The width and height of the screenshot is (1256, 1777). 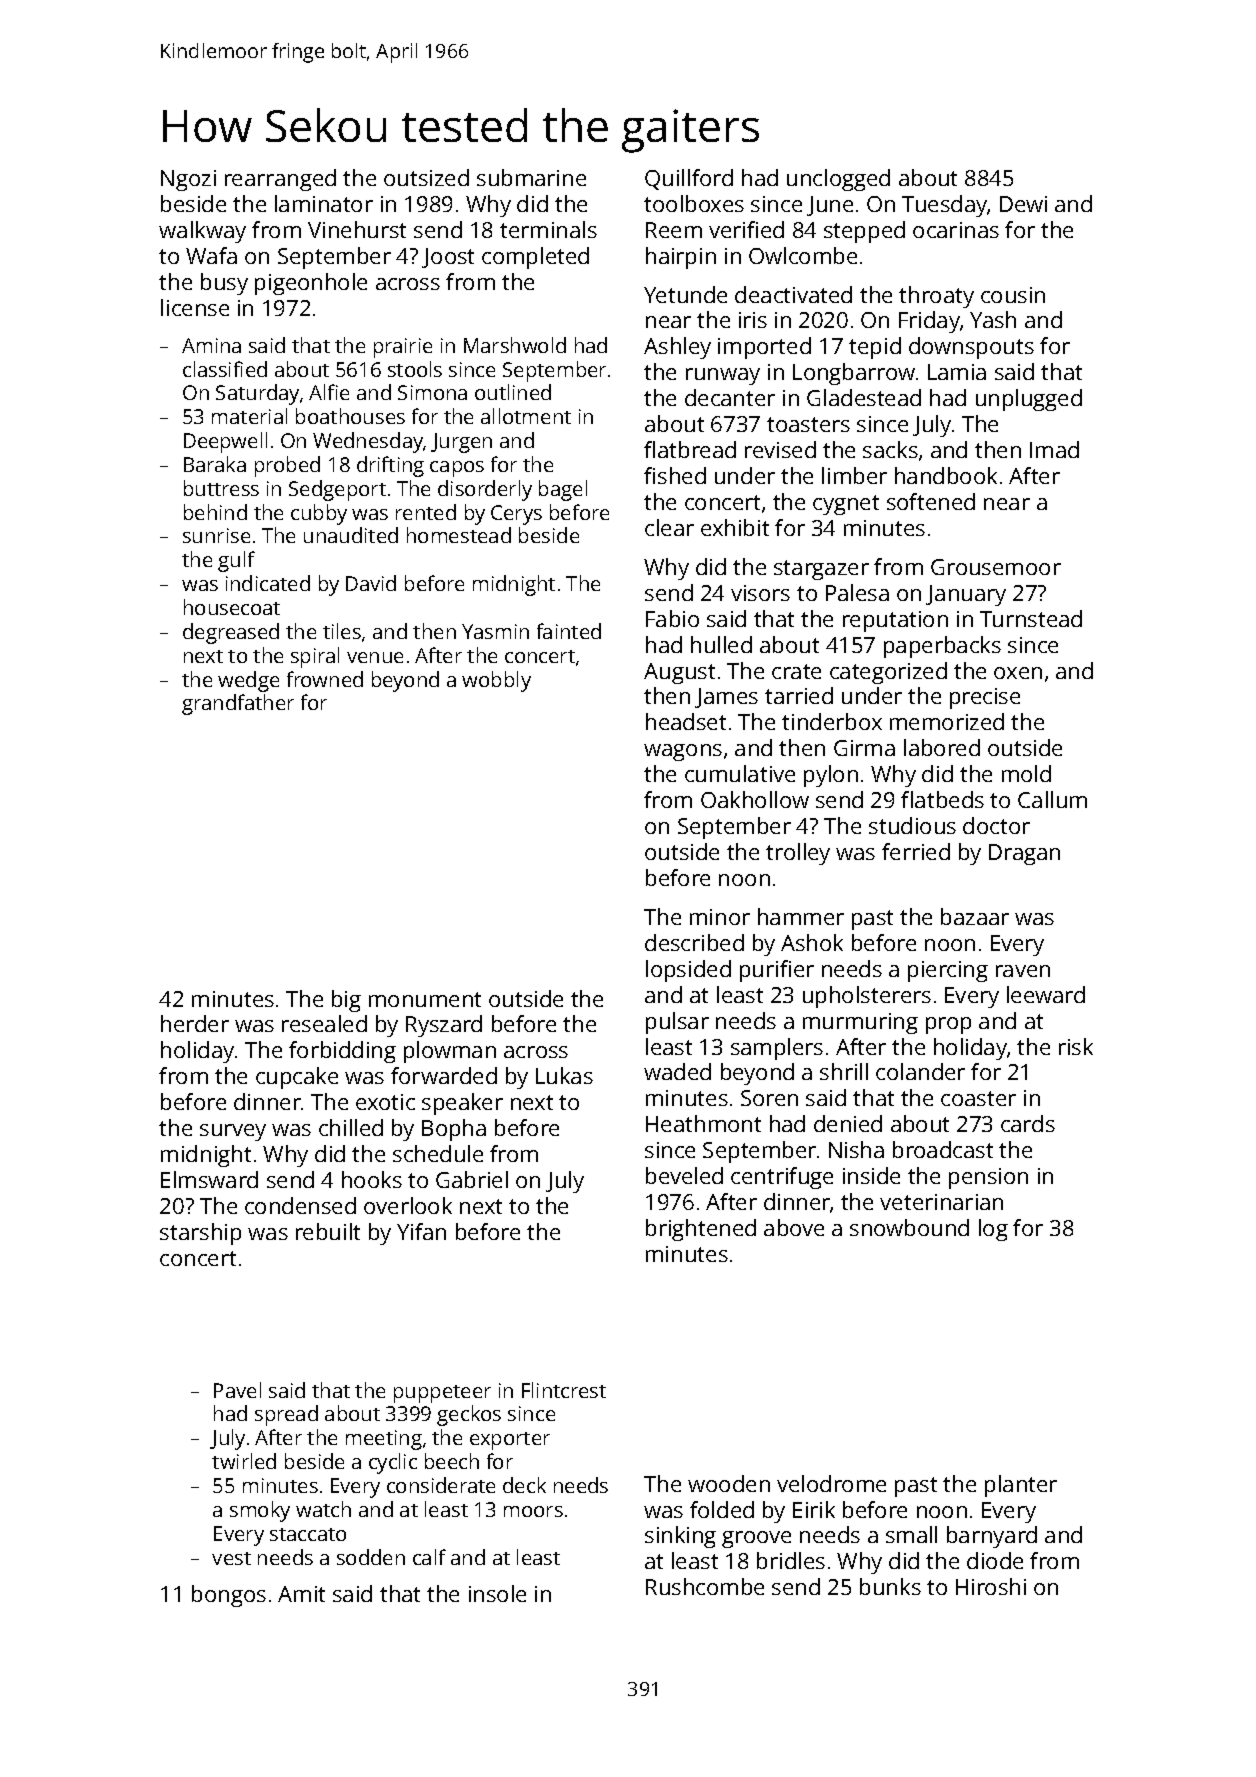 I want to click on waded, so click(x=677, y=1071).
